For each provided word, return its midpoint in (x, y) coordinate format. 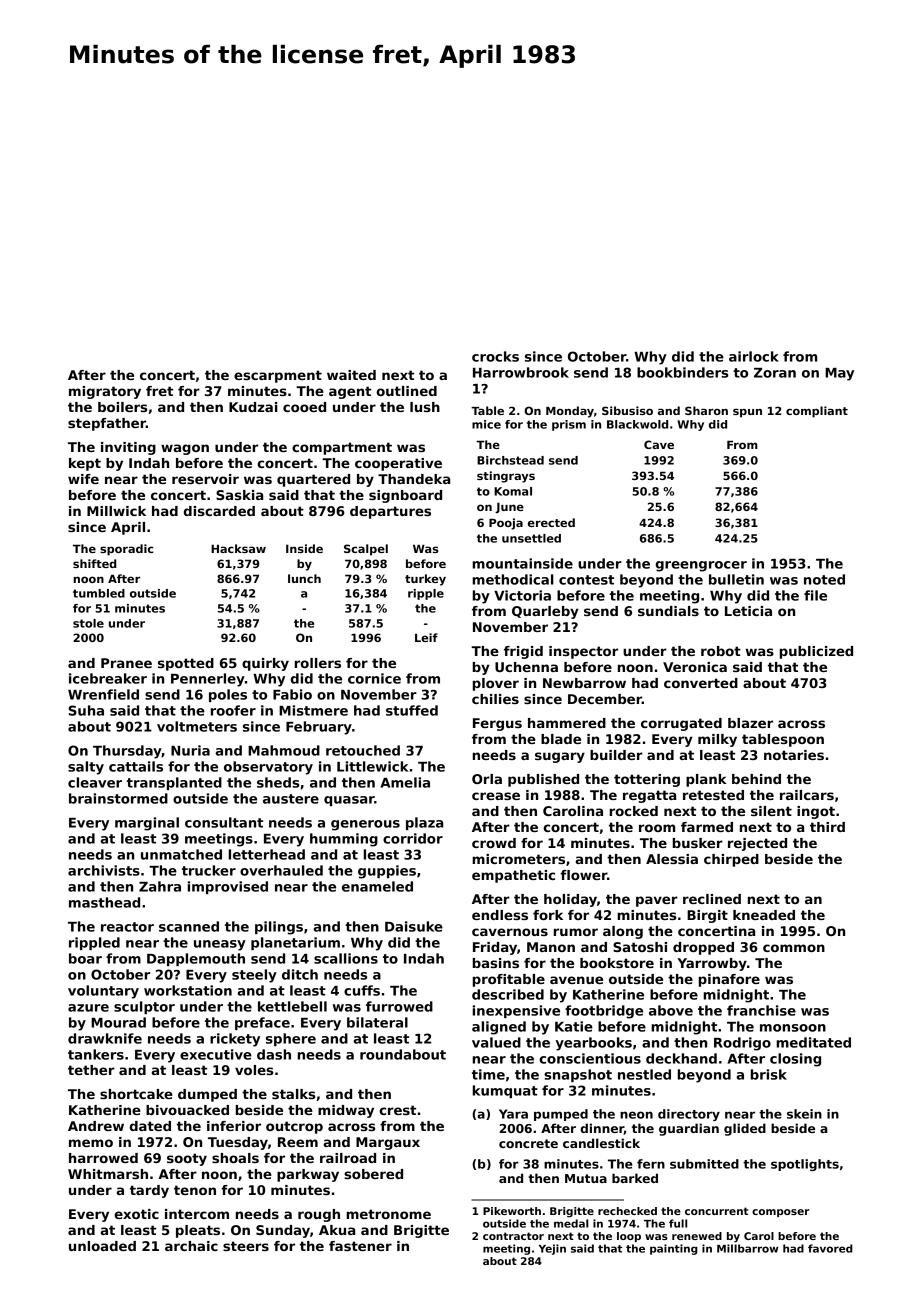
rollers (318, 663)
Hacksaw (238, 548)
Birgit (707, 916)
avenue (576, 980)
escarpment (278, 376)
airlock (754, 356)
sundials (668, 611)
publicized (816, 652)
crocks (495, 356)
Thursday (127, 752)
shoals (235, 1158)
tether (91, 1070)
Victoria (522, 595)
